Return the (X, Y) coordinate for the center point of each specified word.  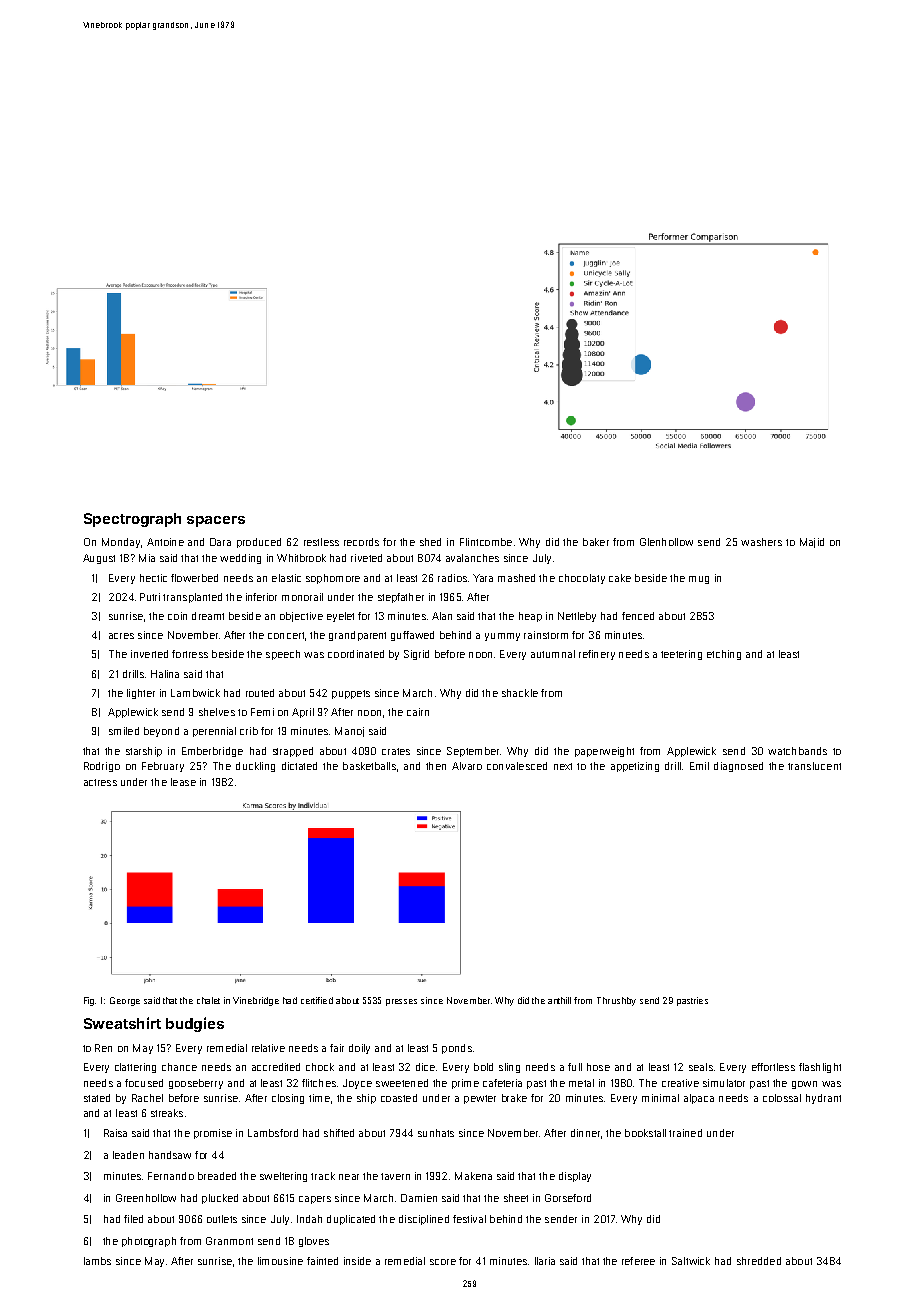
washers (761, 542)
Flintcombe (486, 542)
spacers (216, 521)
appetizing (635, 767)
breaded (217, 1176)
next (563, 766)
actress (100, 782)
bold (483, 1067)
